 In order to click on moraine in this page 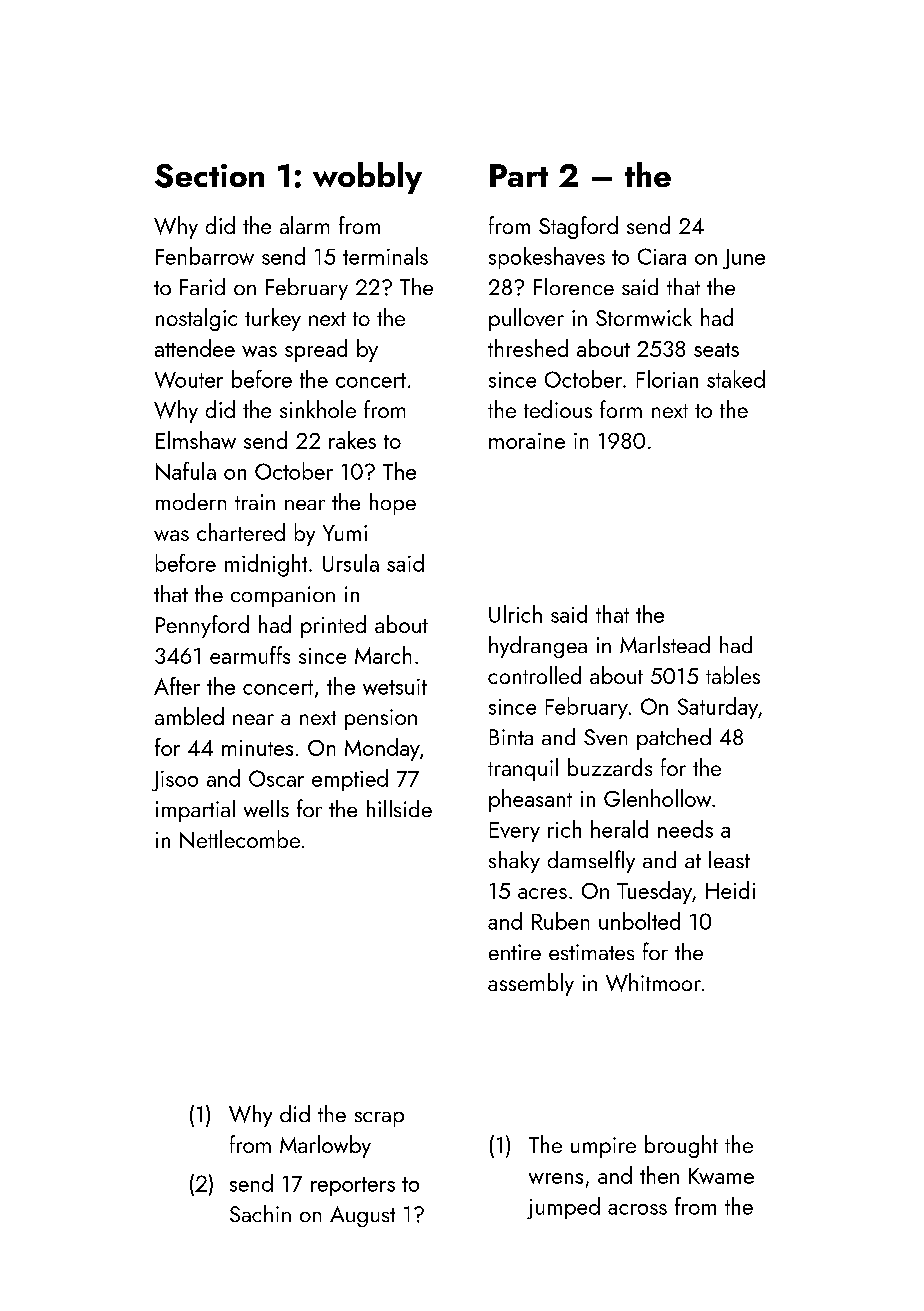, I will do `click(527, 441)`.
